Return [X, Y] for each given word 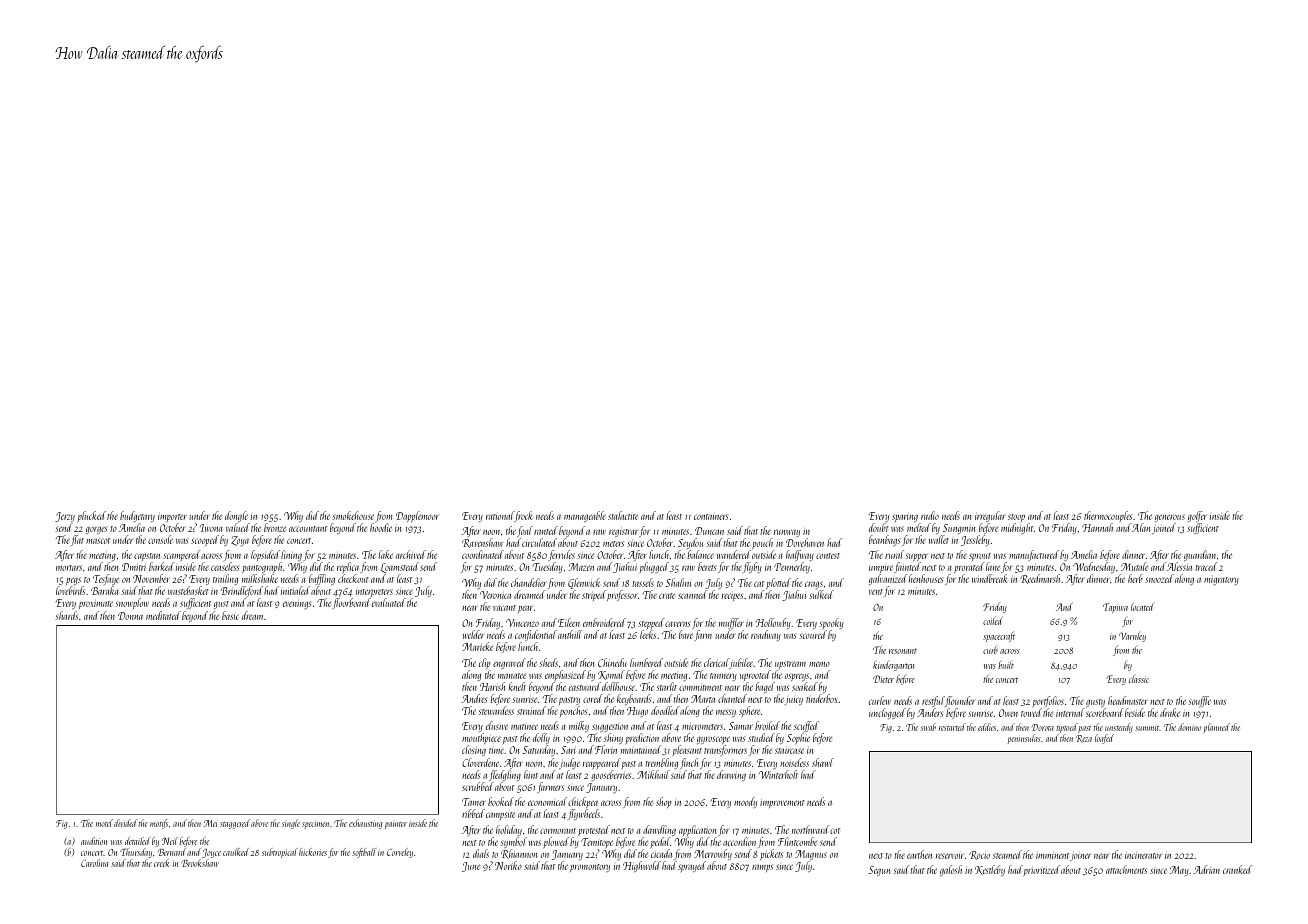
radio [930, 515]
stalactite [623, 515]
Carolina [94, 863]
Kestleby [990, 870]
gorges [96, 530]
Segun [879, 871]
